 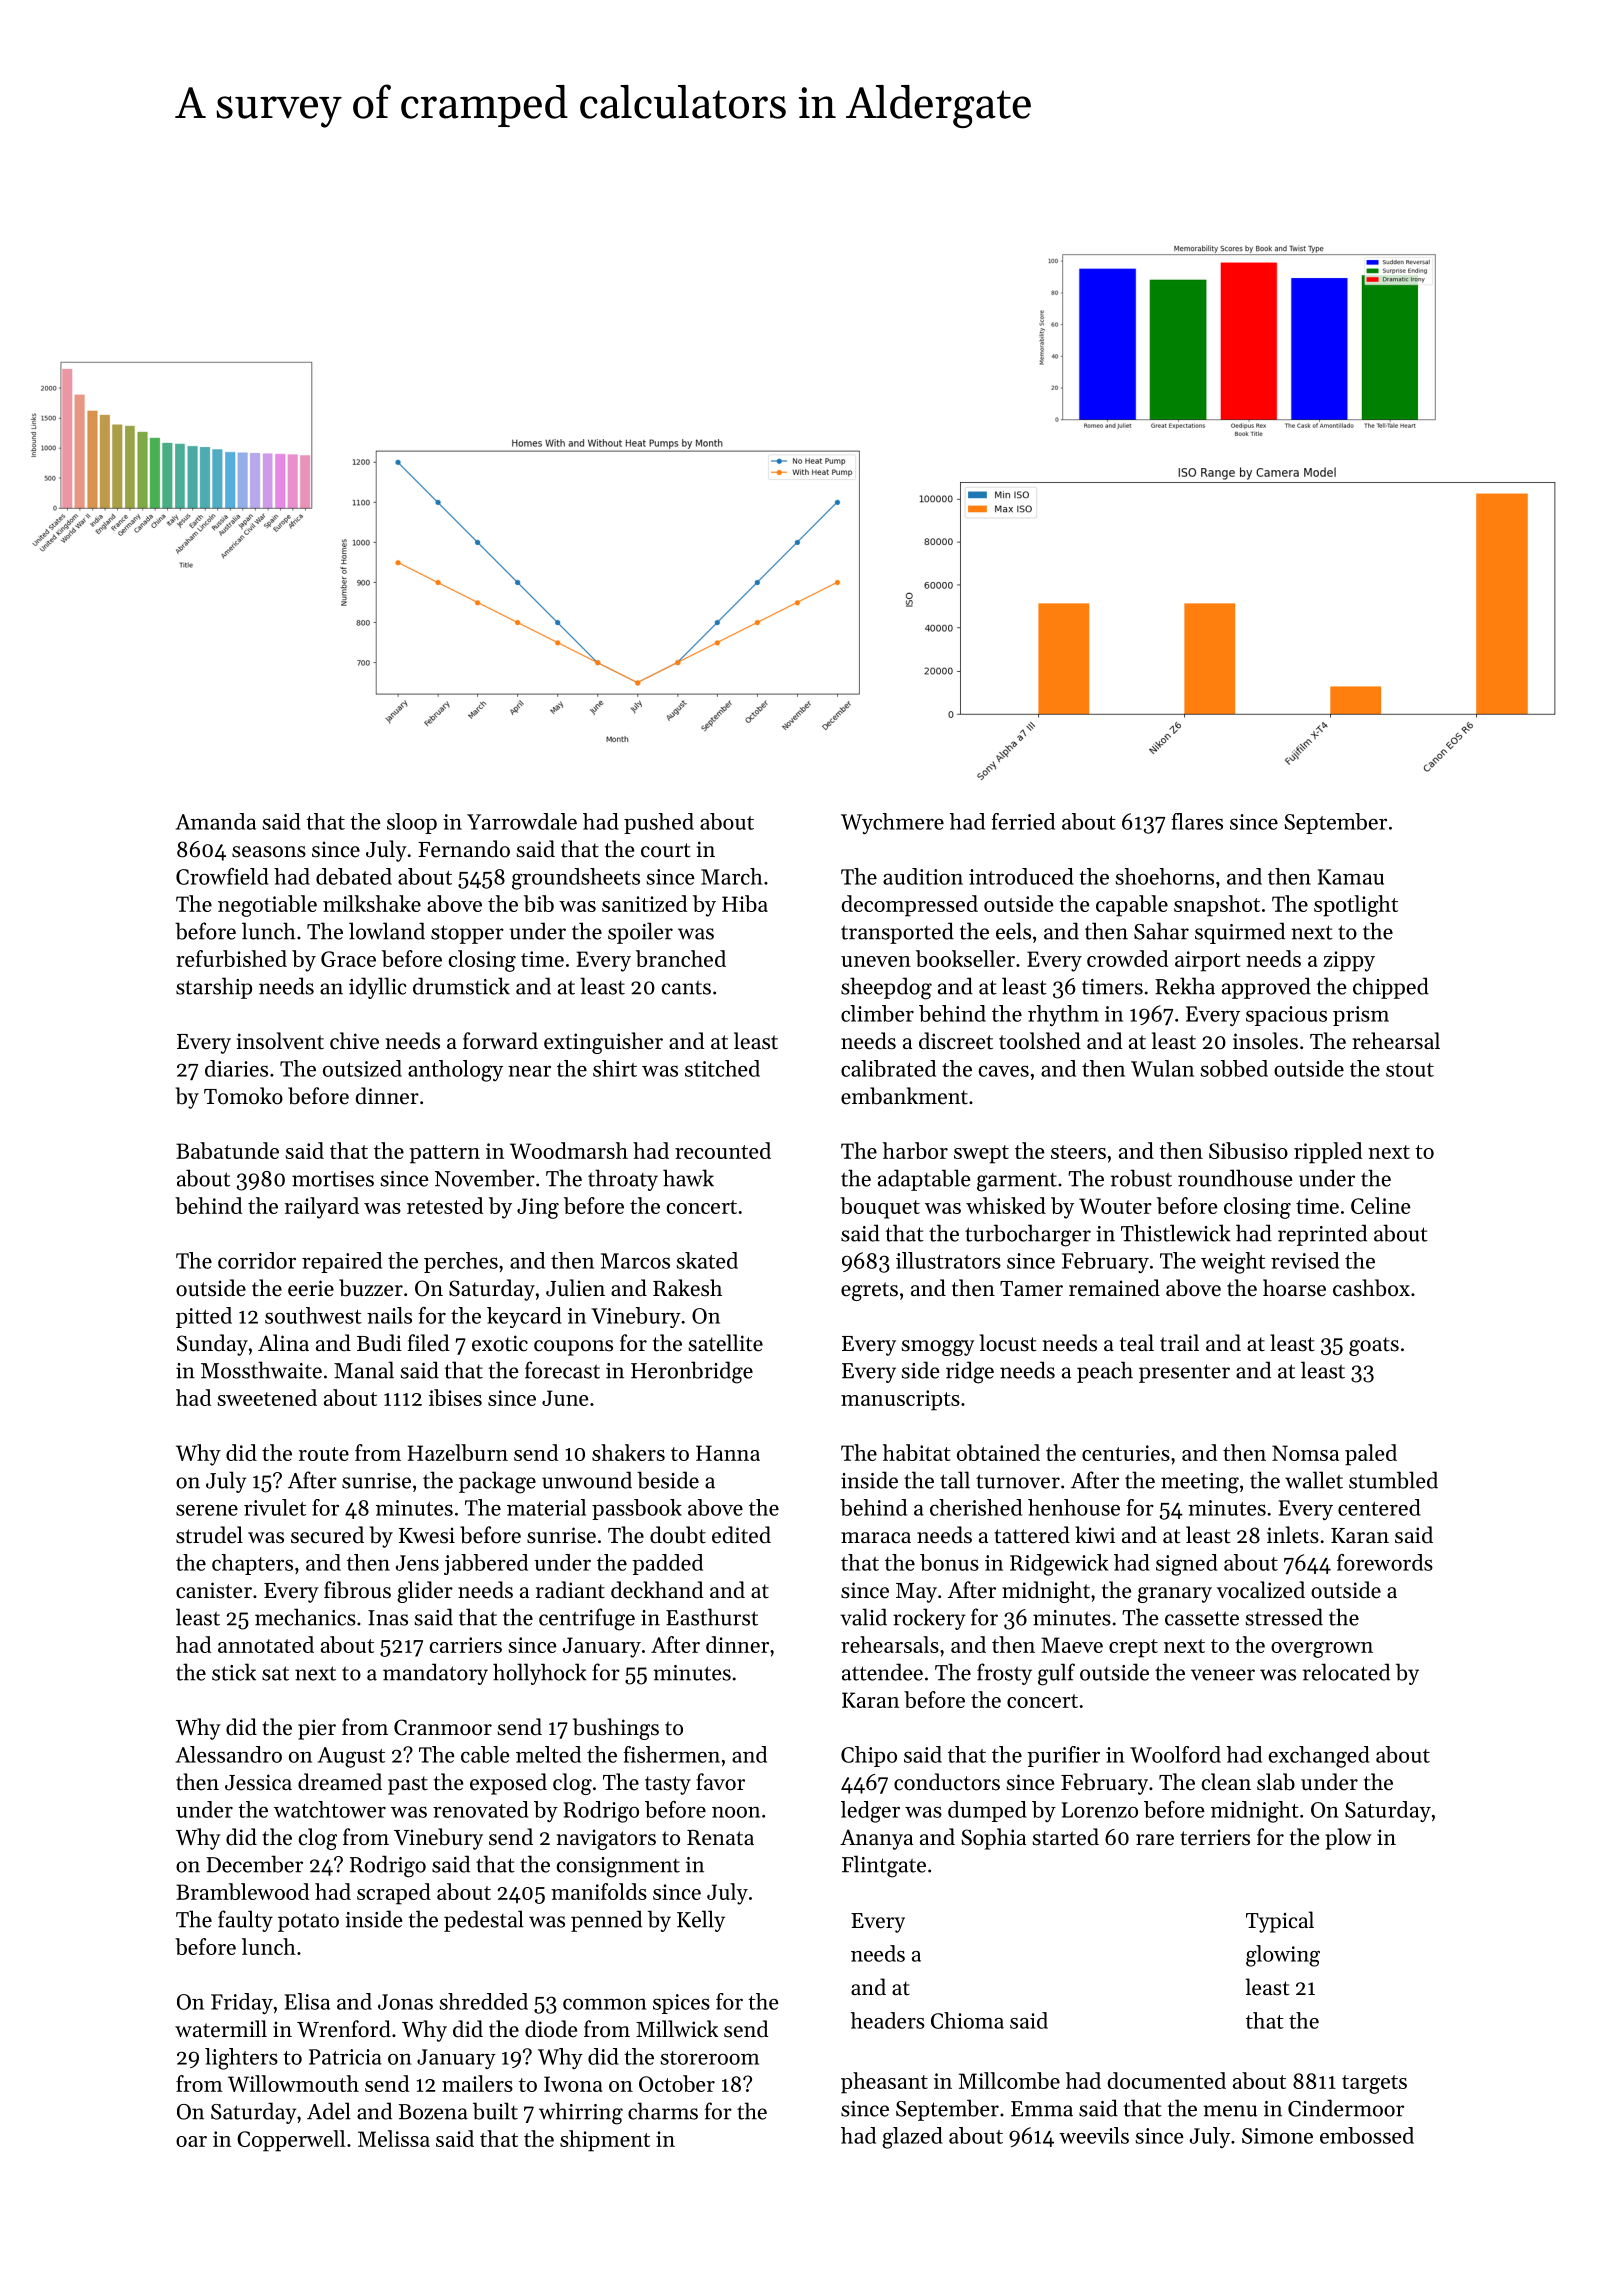 What do you see at coordinates (324, 1454) in the screenshot?
I see `route` at bounding box center [324, 1454].
